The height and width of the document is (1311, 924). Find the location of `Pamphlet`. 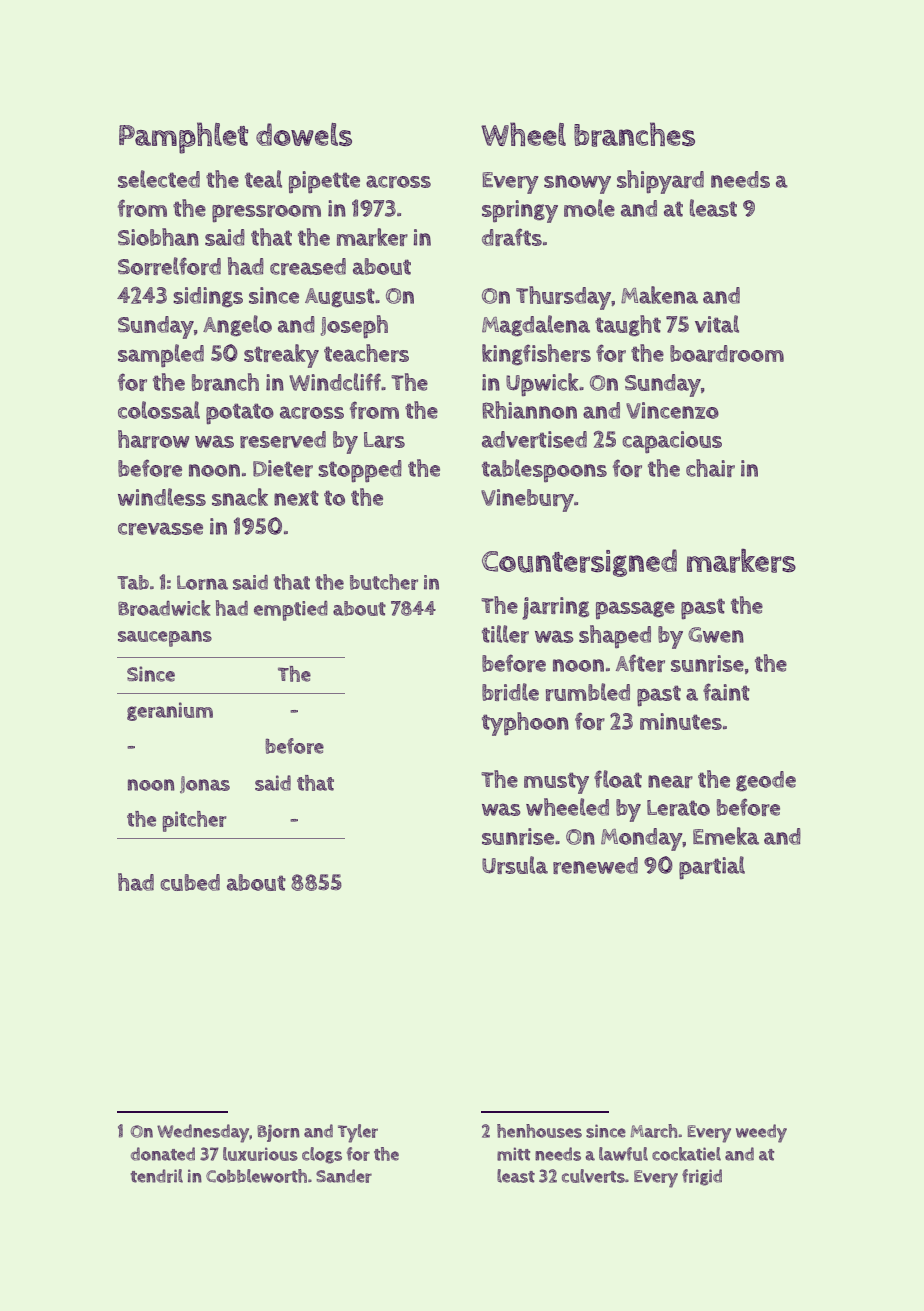

Pamphlet is located at coordinates (183, 138).
